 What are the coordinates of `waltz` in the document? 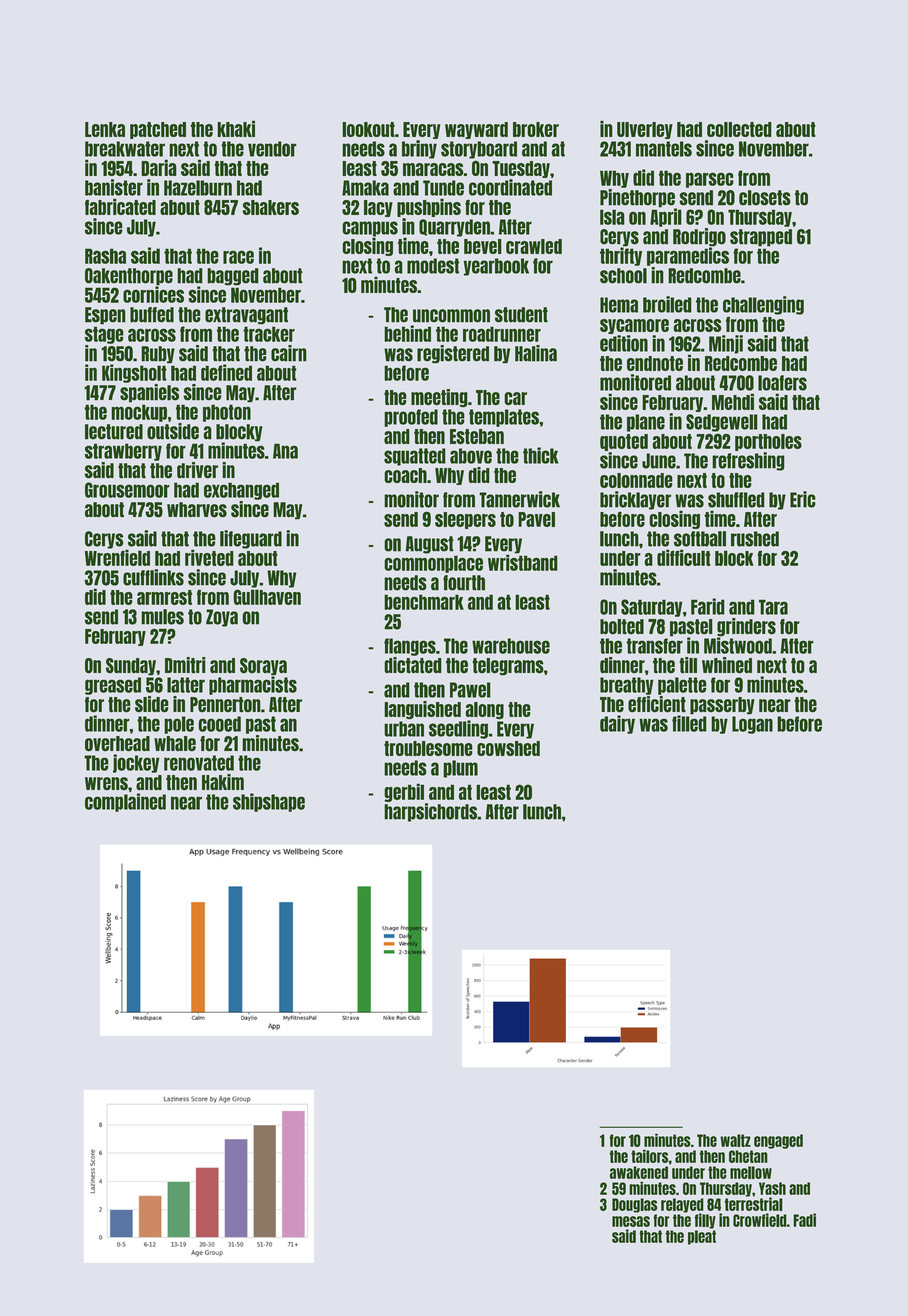 It's located at (735, 1140).
